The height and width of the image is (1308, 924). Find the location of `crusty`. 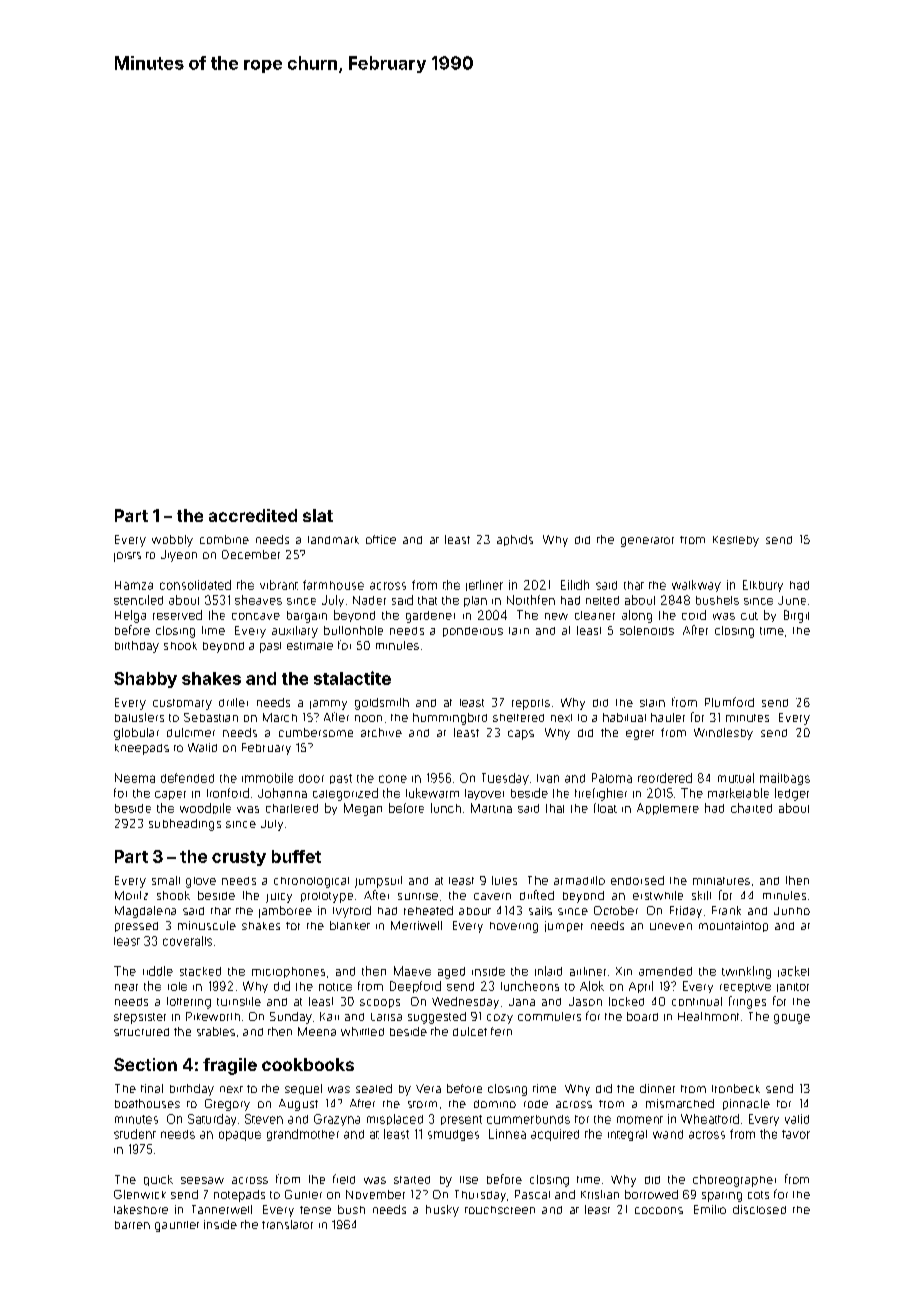

crusty is located at coordinates (239, 858).
